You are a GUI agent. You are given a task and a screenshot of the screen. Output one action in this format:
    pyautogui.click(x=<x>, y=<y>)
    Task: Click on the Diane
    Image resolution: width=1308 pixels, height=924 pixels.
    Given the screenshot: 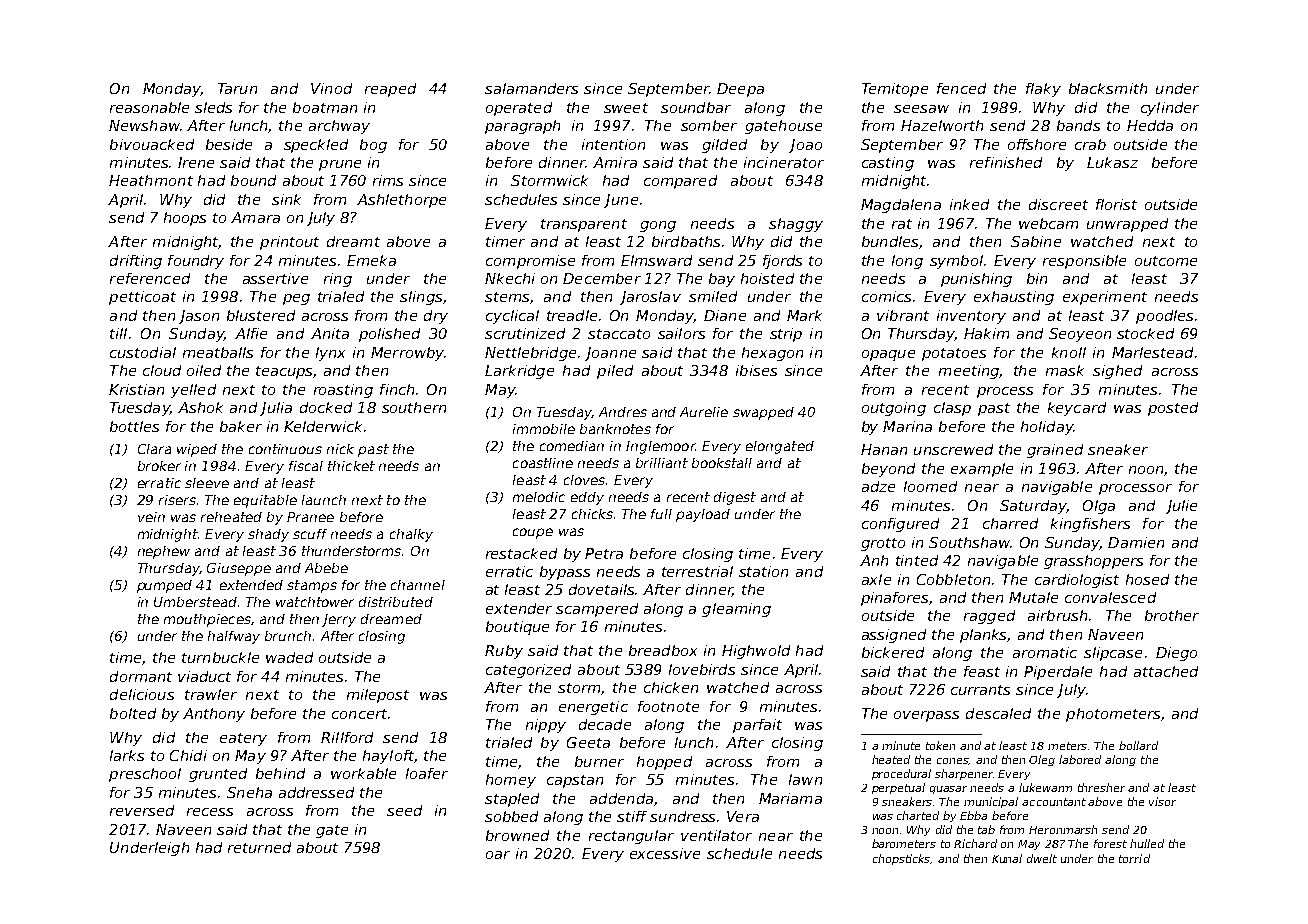 What is the action you would take?
    pyautogui.click(x=725, y=315)
